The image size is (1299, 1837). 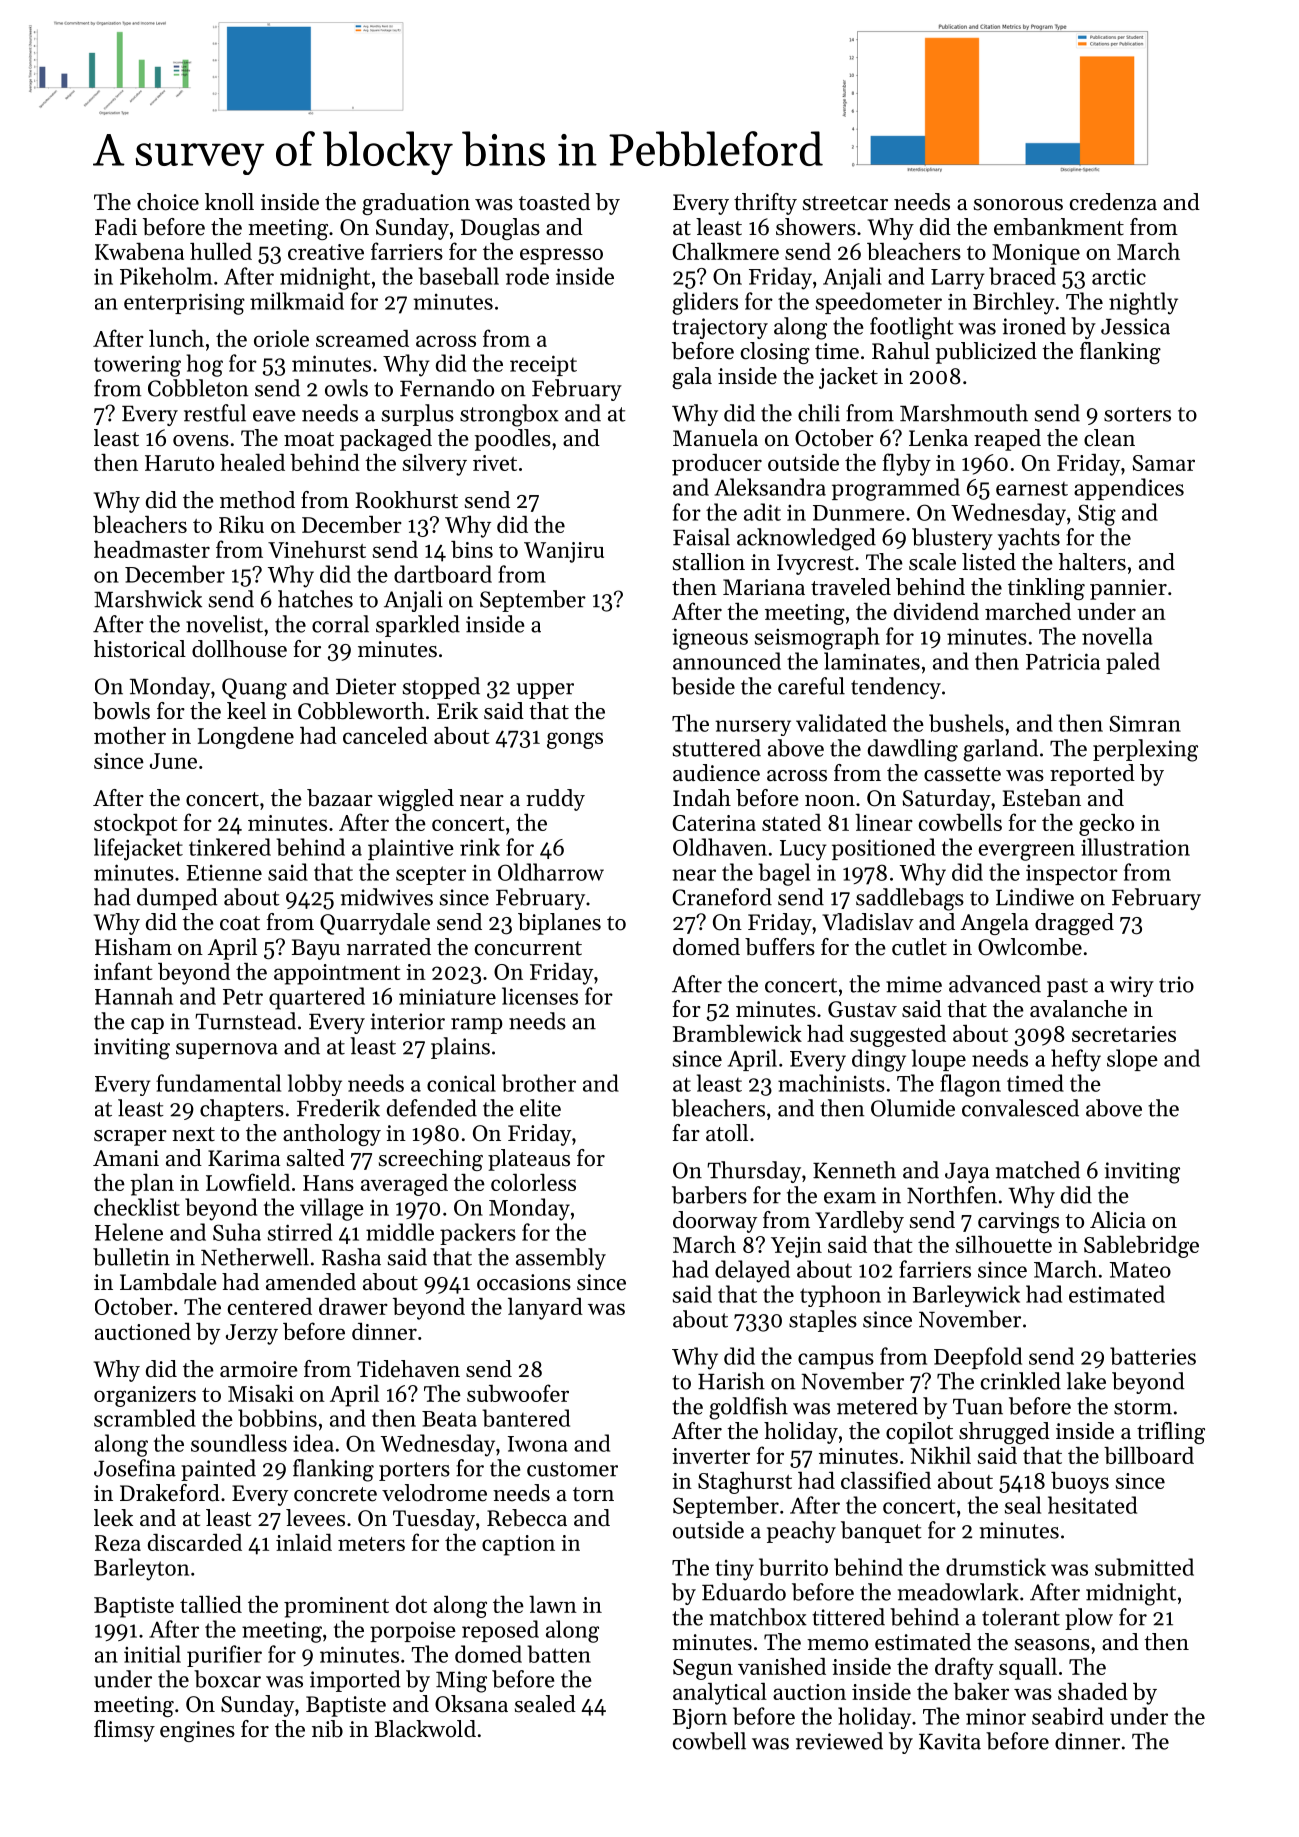 I want to click on toasted, so click(x=554, y=202).
